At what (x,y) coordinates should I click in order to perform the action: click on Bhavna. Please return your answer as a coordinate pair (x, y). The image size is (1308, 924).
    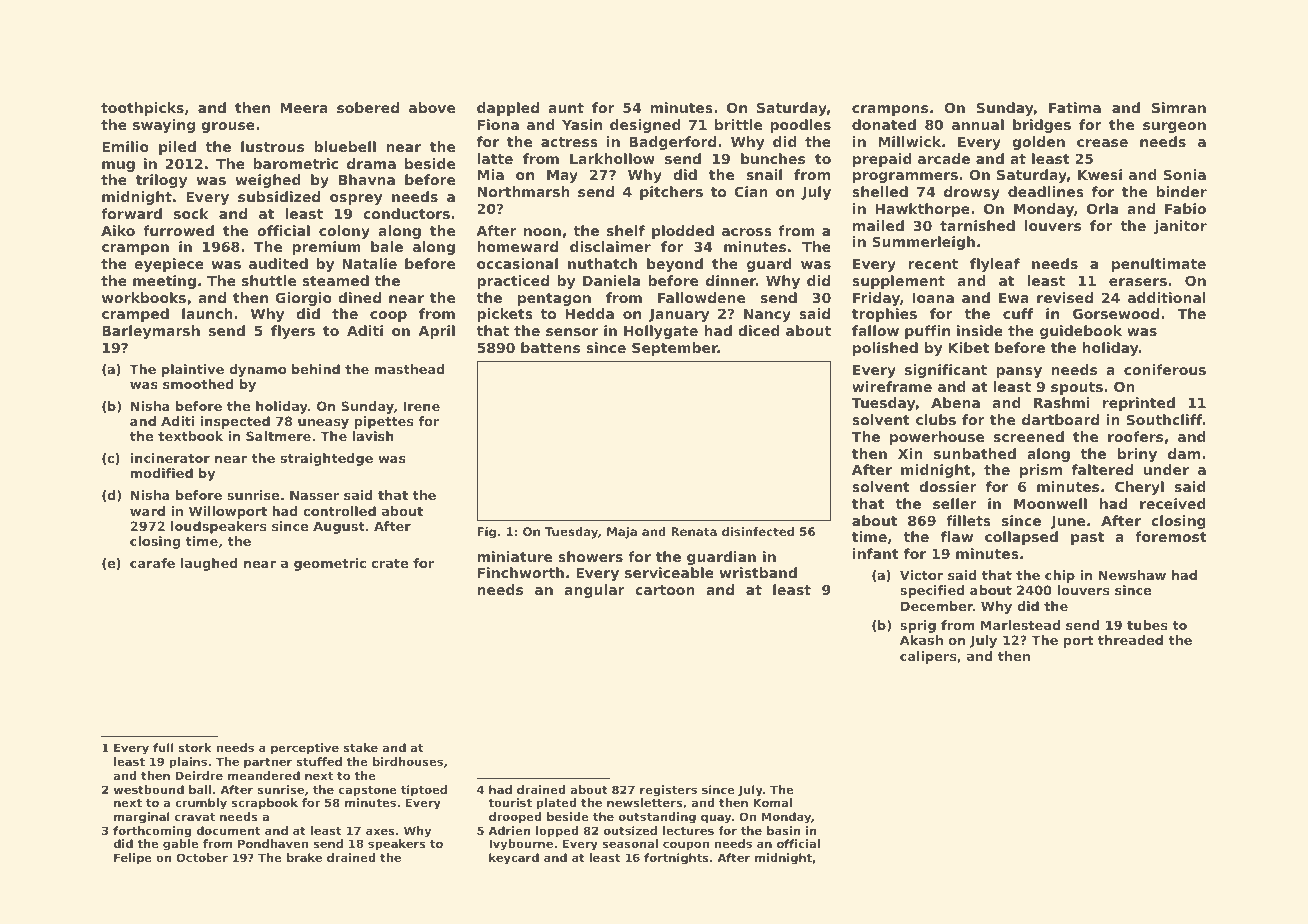
    Looking at the image, I should click on (367, 179).
